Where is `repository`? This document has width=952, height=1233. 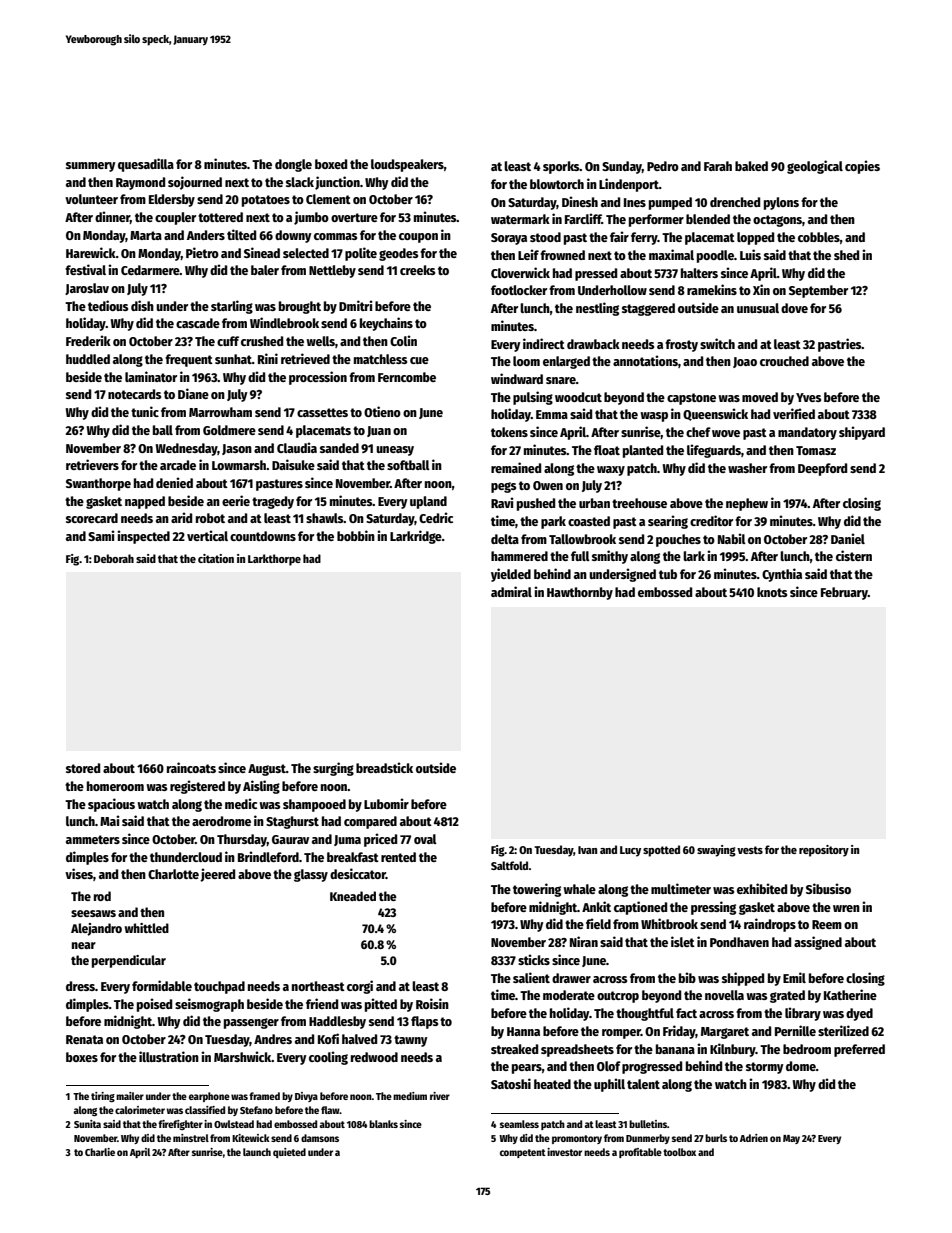 repository is located at coordinates (824, 851).
